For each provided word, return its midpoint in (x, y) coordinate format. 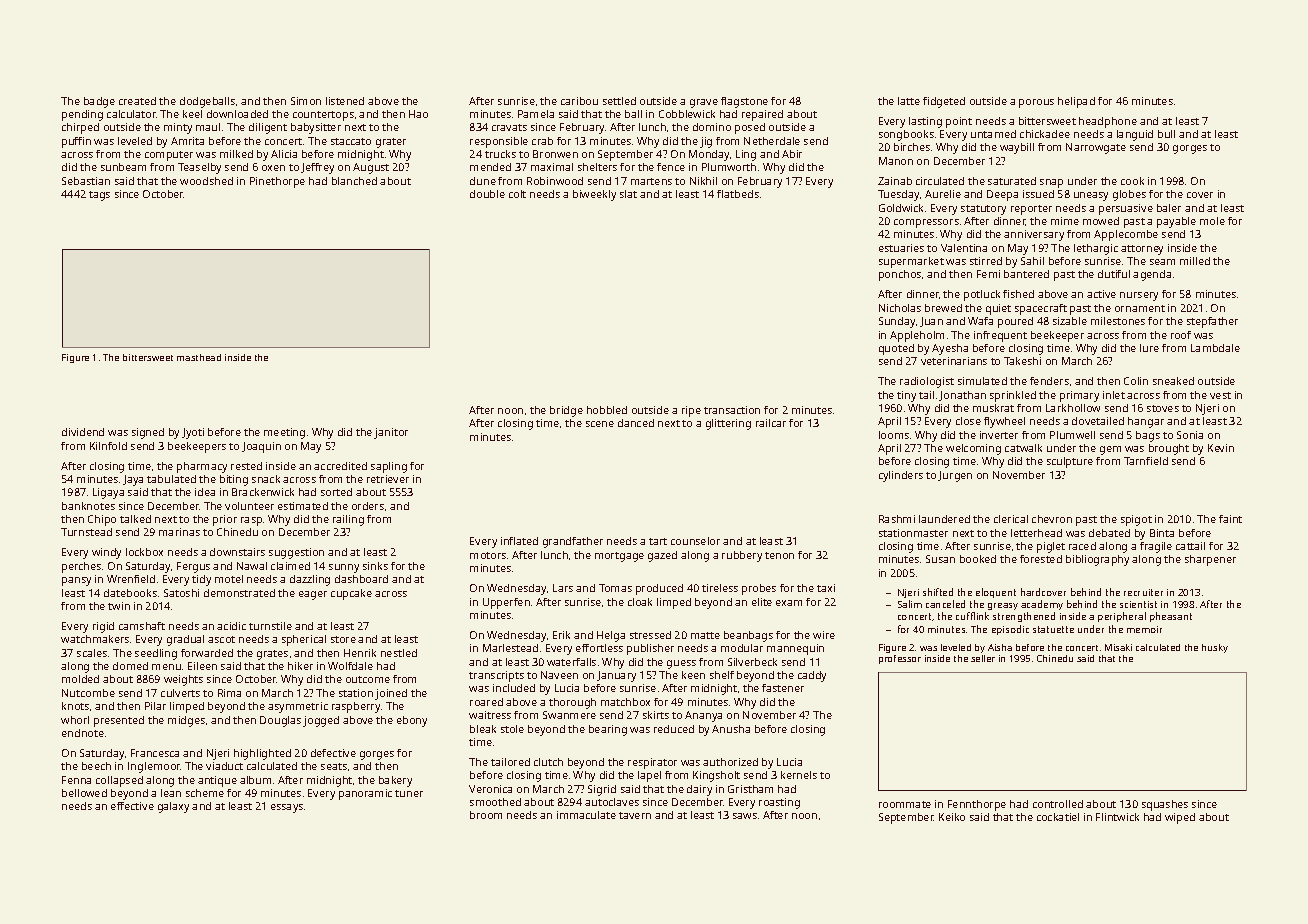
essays (287, 808)
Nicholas (900, 308)
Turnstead (86, 532)
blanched (354, 181)
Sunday (897, 322)
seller (983, 658)
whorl (75, 720)
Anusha (731, 729)
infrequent (1000, 336)
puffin (76, 142)
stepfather (1212, 322)
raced (1082, 546)
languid (1135, 135)
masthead (199, 357)
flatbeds (738, 194)
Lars (563, 588)
